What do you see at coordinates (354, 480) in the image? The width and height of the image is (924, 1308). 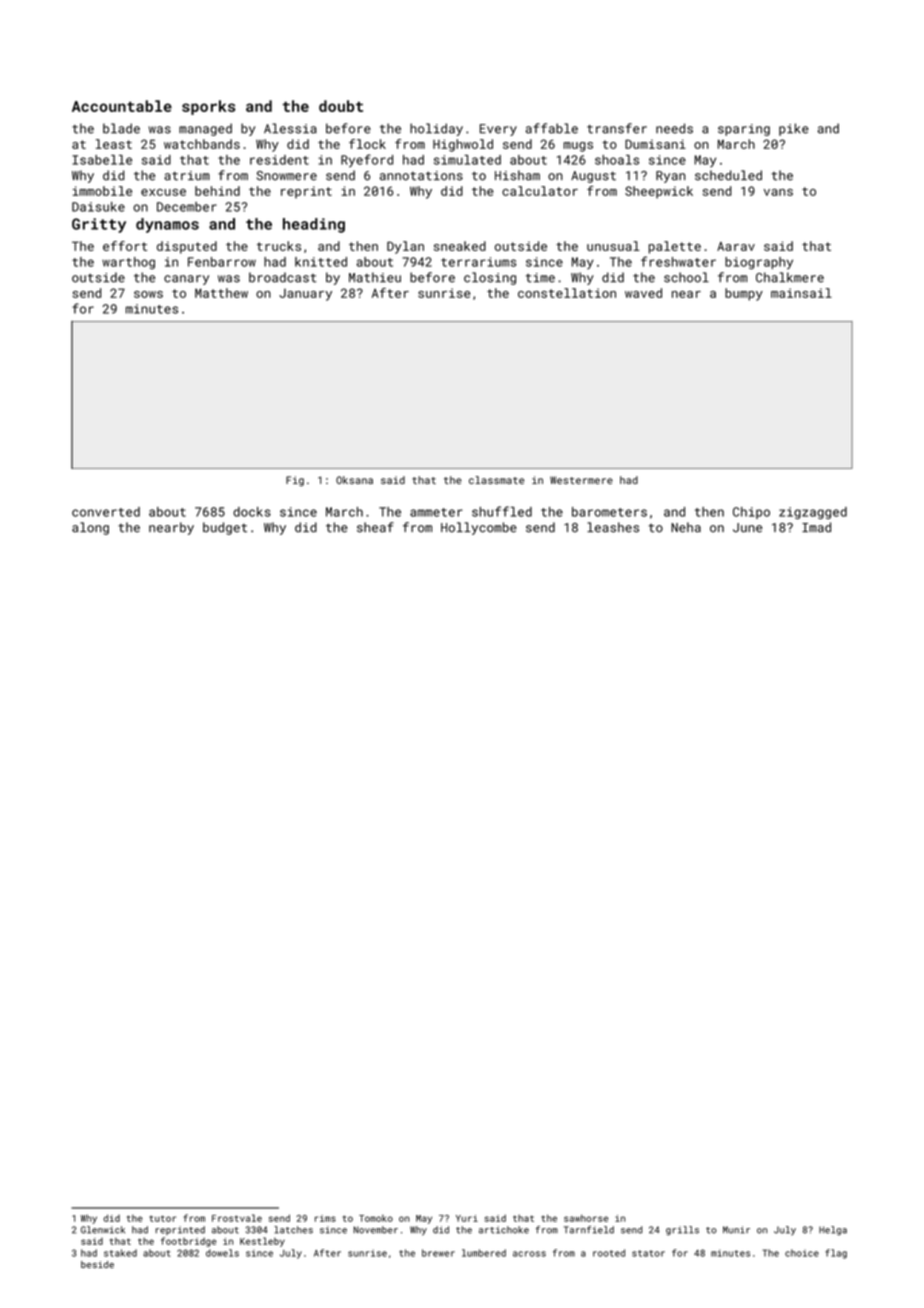 I see `Oksana` at bounding box center [354, 480].
